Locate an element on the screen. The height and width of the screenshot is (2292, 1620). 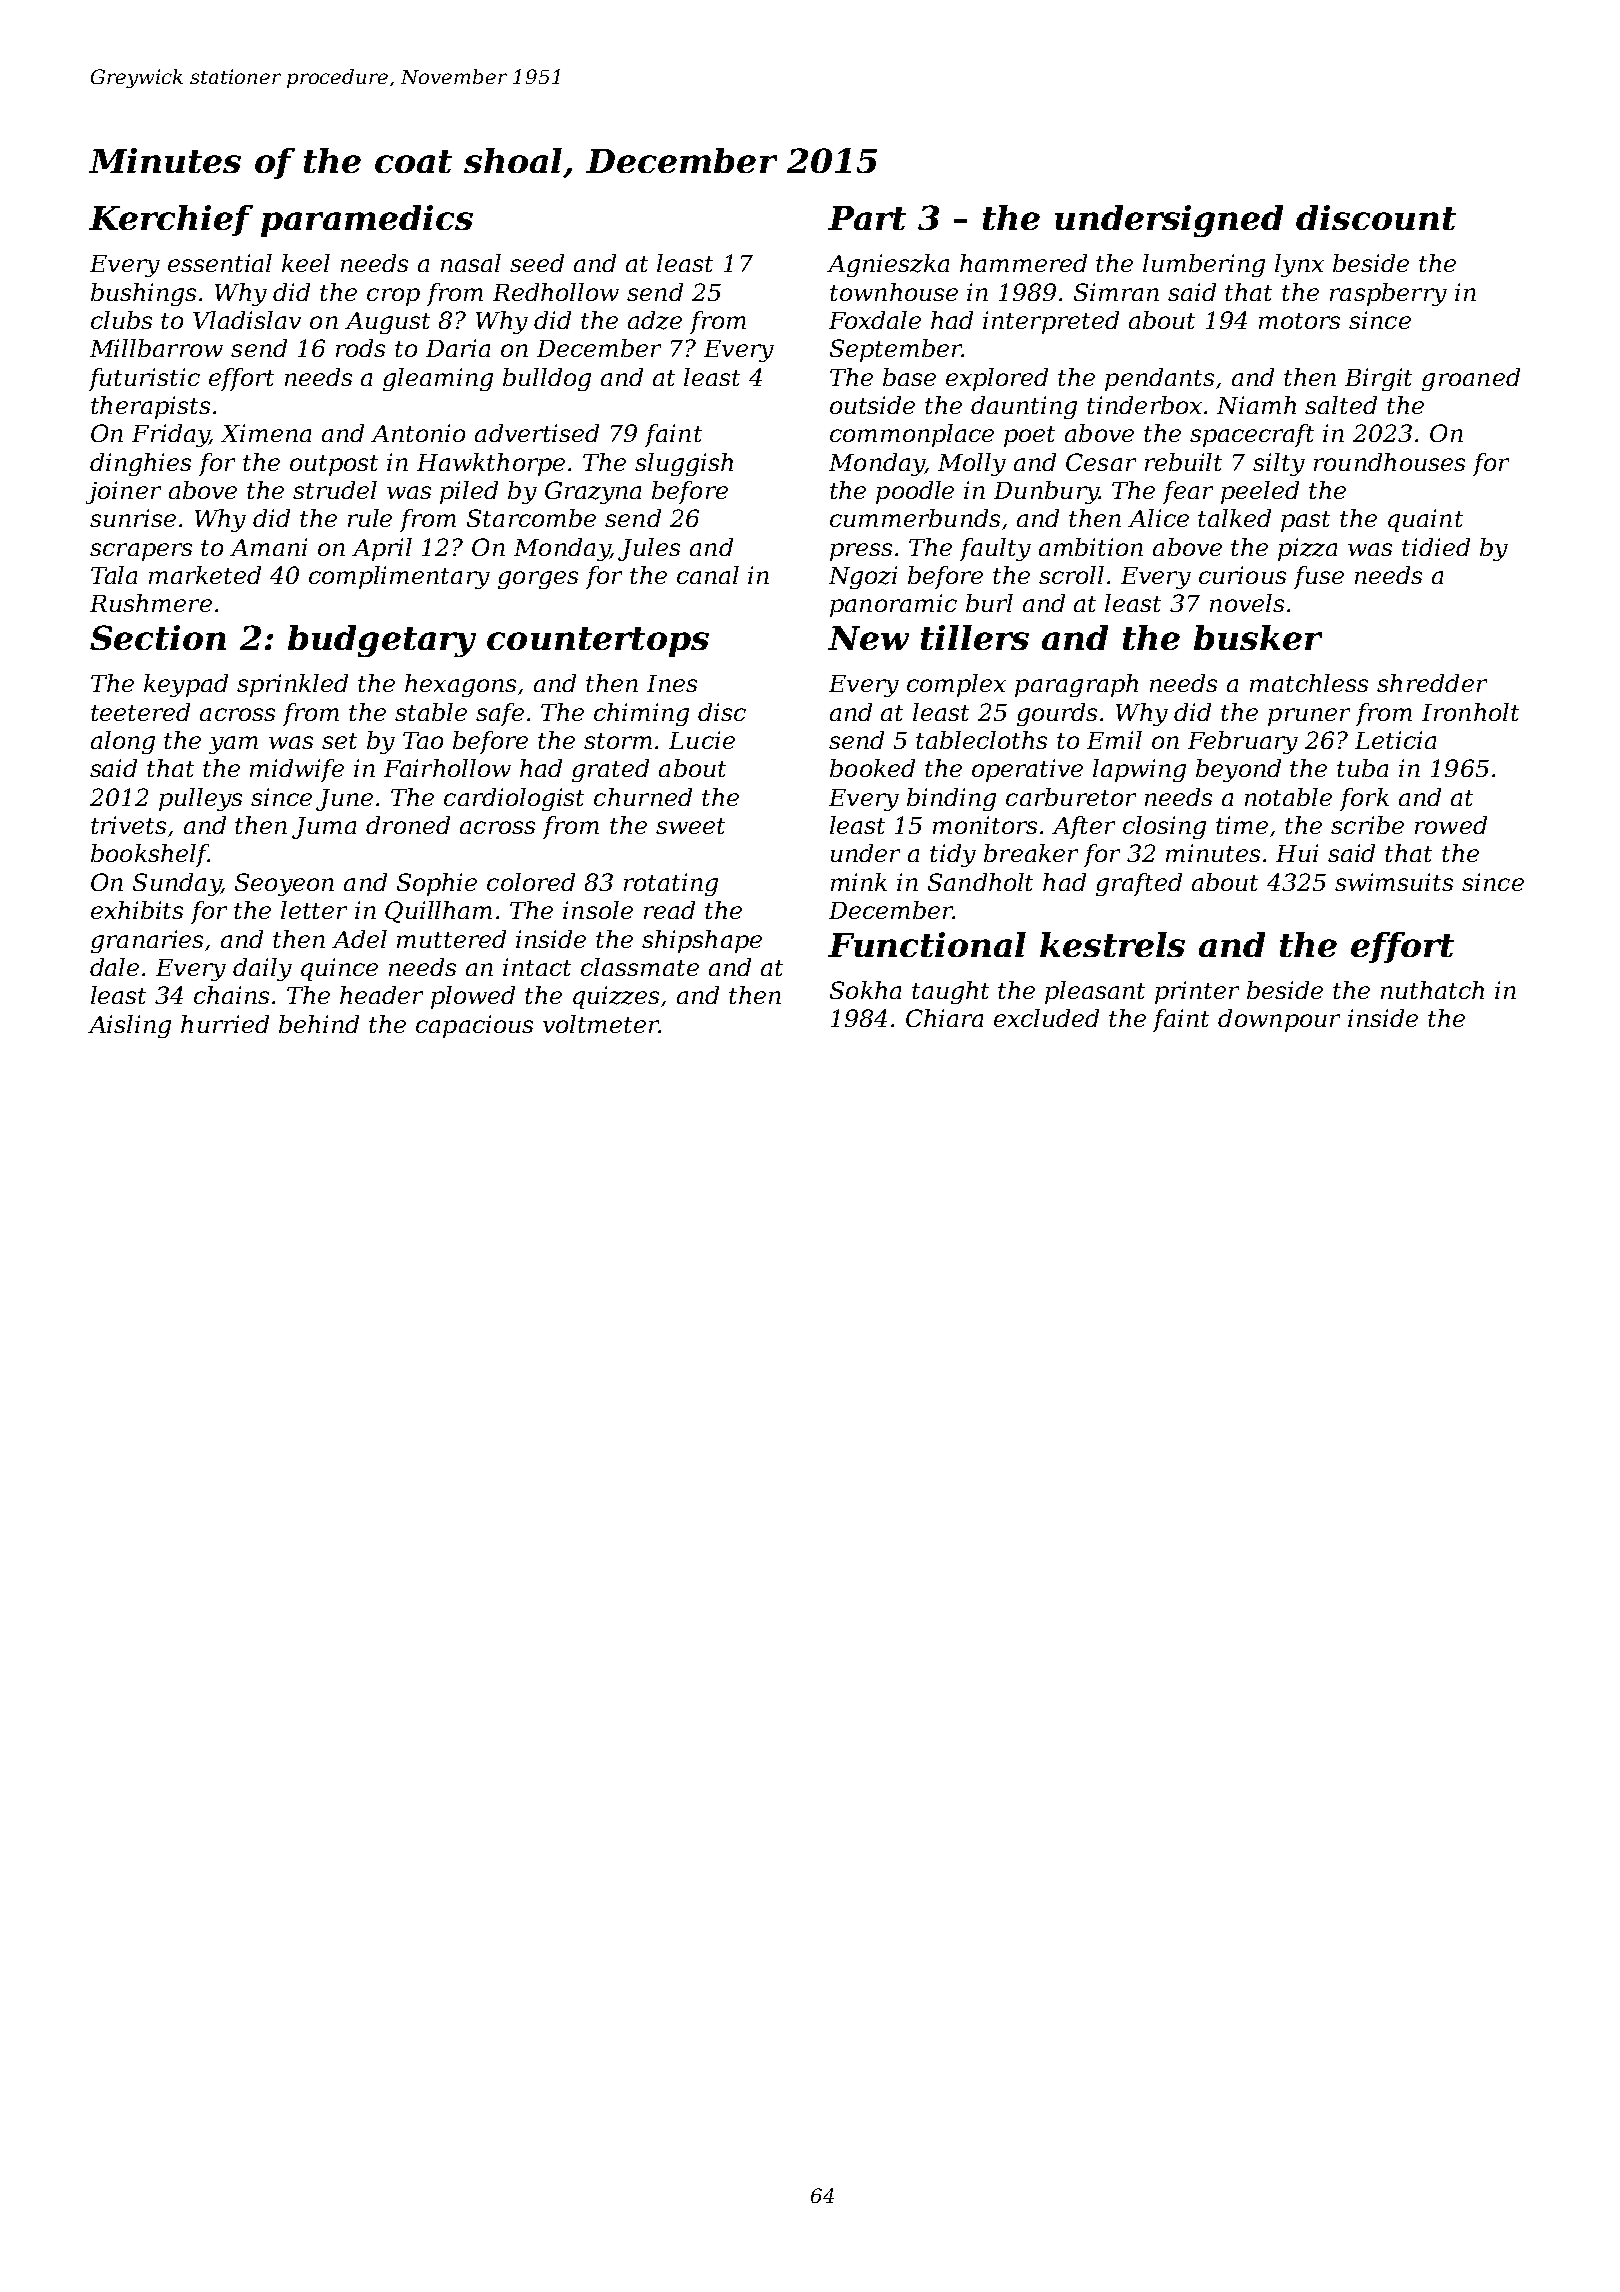
salted is located at coordinates (1341, 405).
